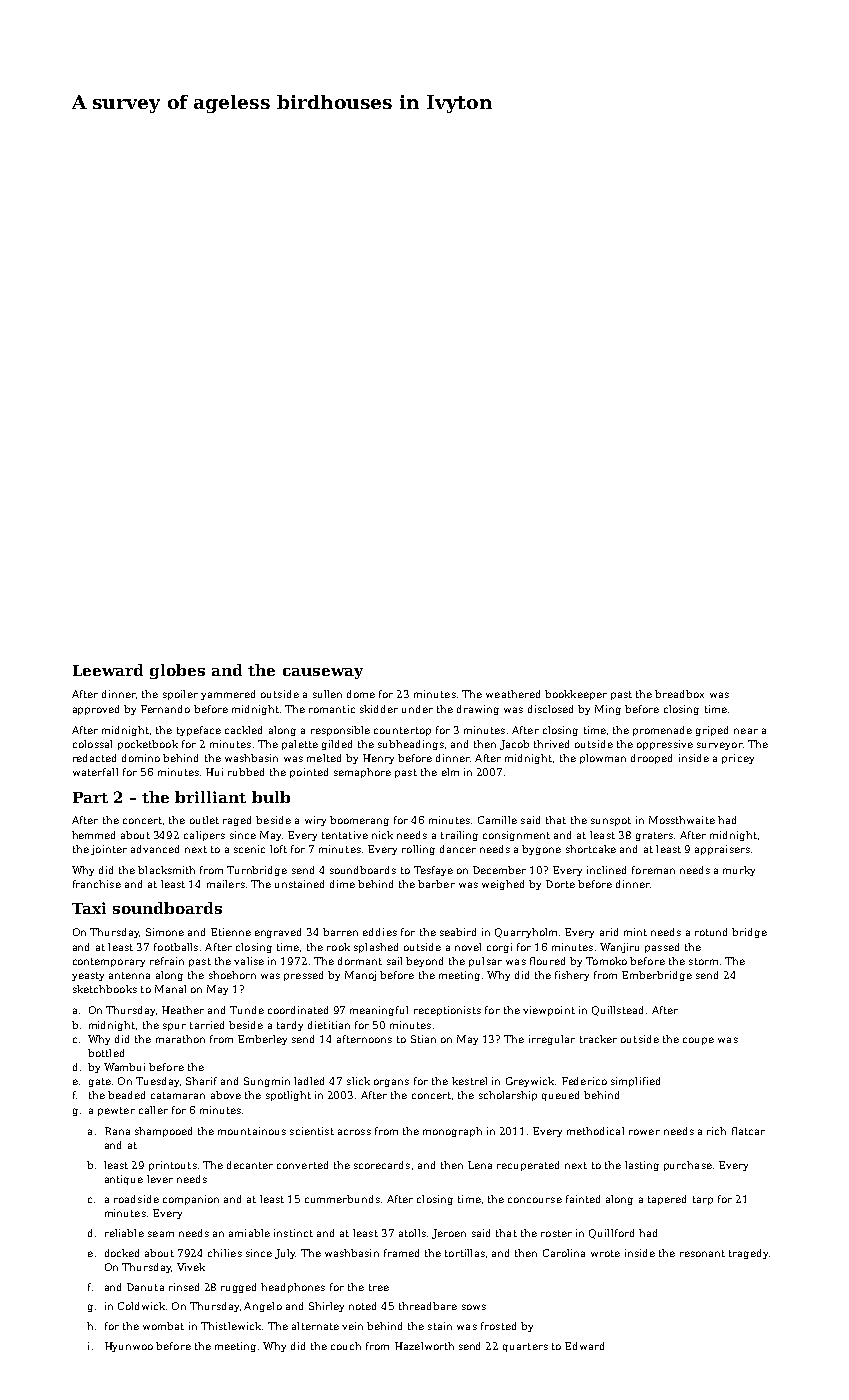 The height and width of the document is (1400, 849). What do you see at coordinates (323, 673) in the document?
I see `causeway` at bounding box center [323, 673].
